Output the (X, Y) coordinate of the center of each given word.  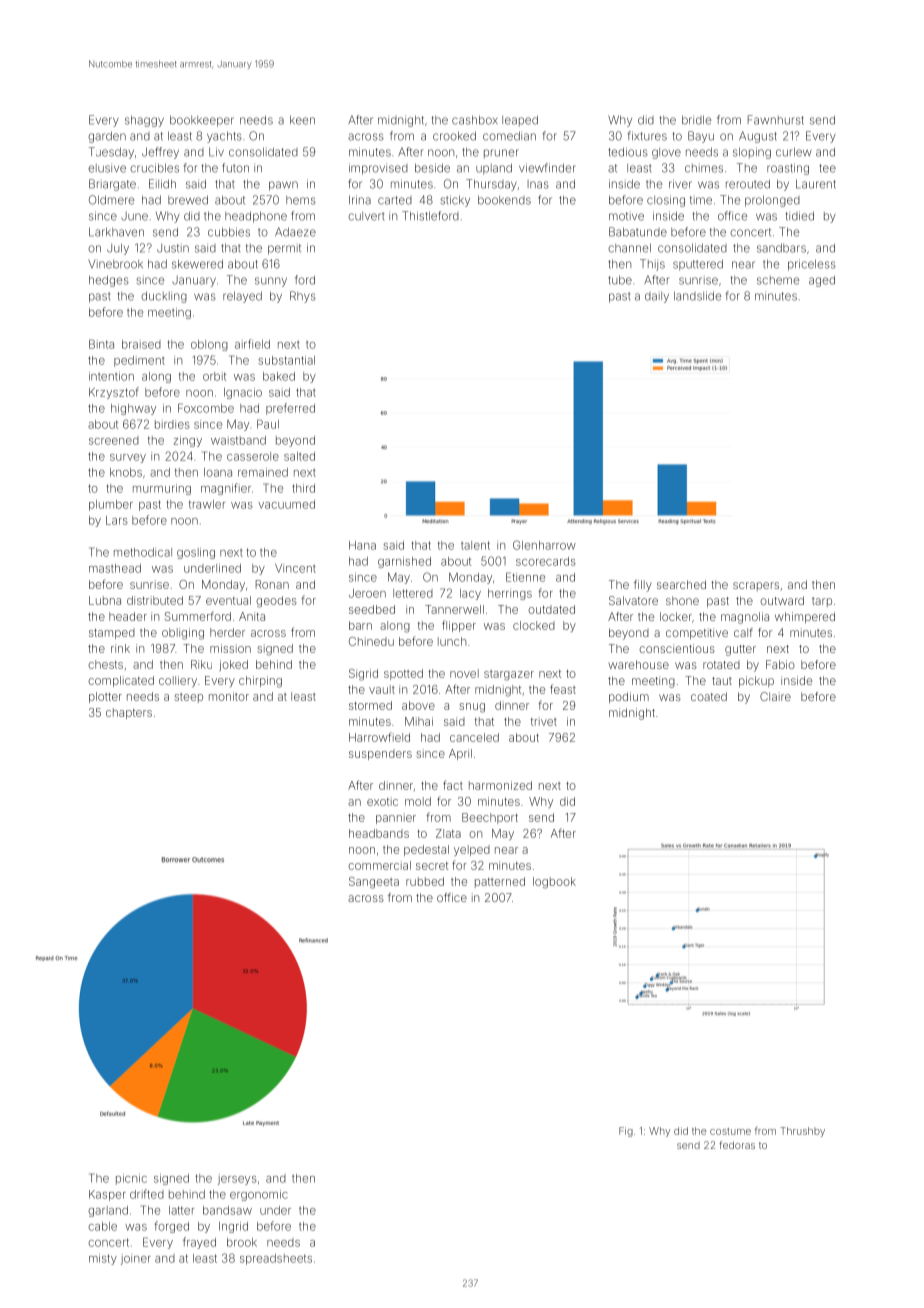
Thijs (652, 265)
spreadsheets (276, 1259)
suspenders (380, 754)
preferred (290, 409)
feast (563, 689)
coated (709, 696)
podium (629, 697)
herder (227, 632)
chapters (129, 713)
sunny (271, 282)
